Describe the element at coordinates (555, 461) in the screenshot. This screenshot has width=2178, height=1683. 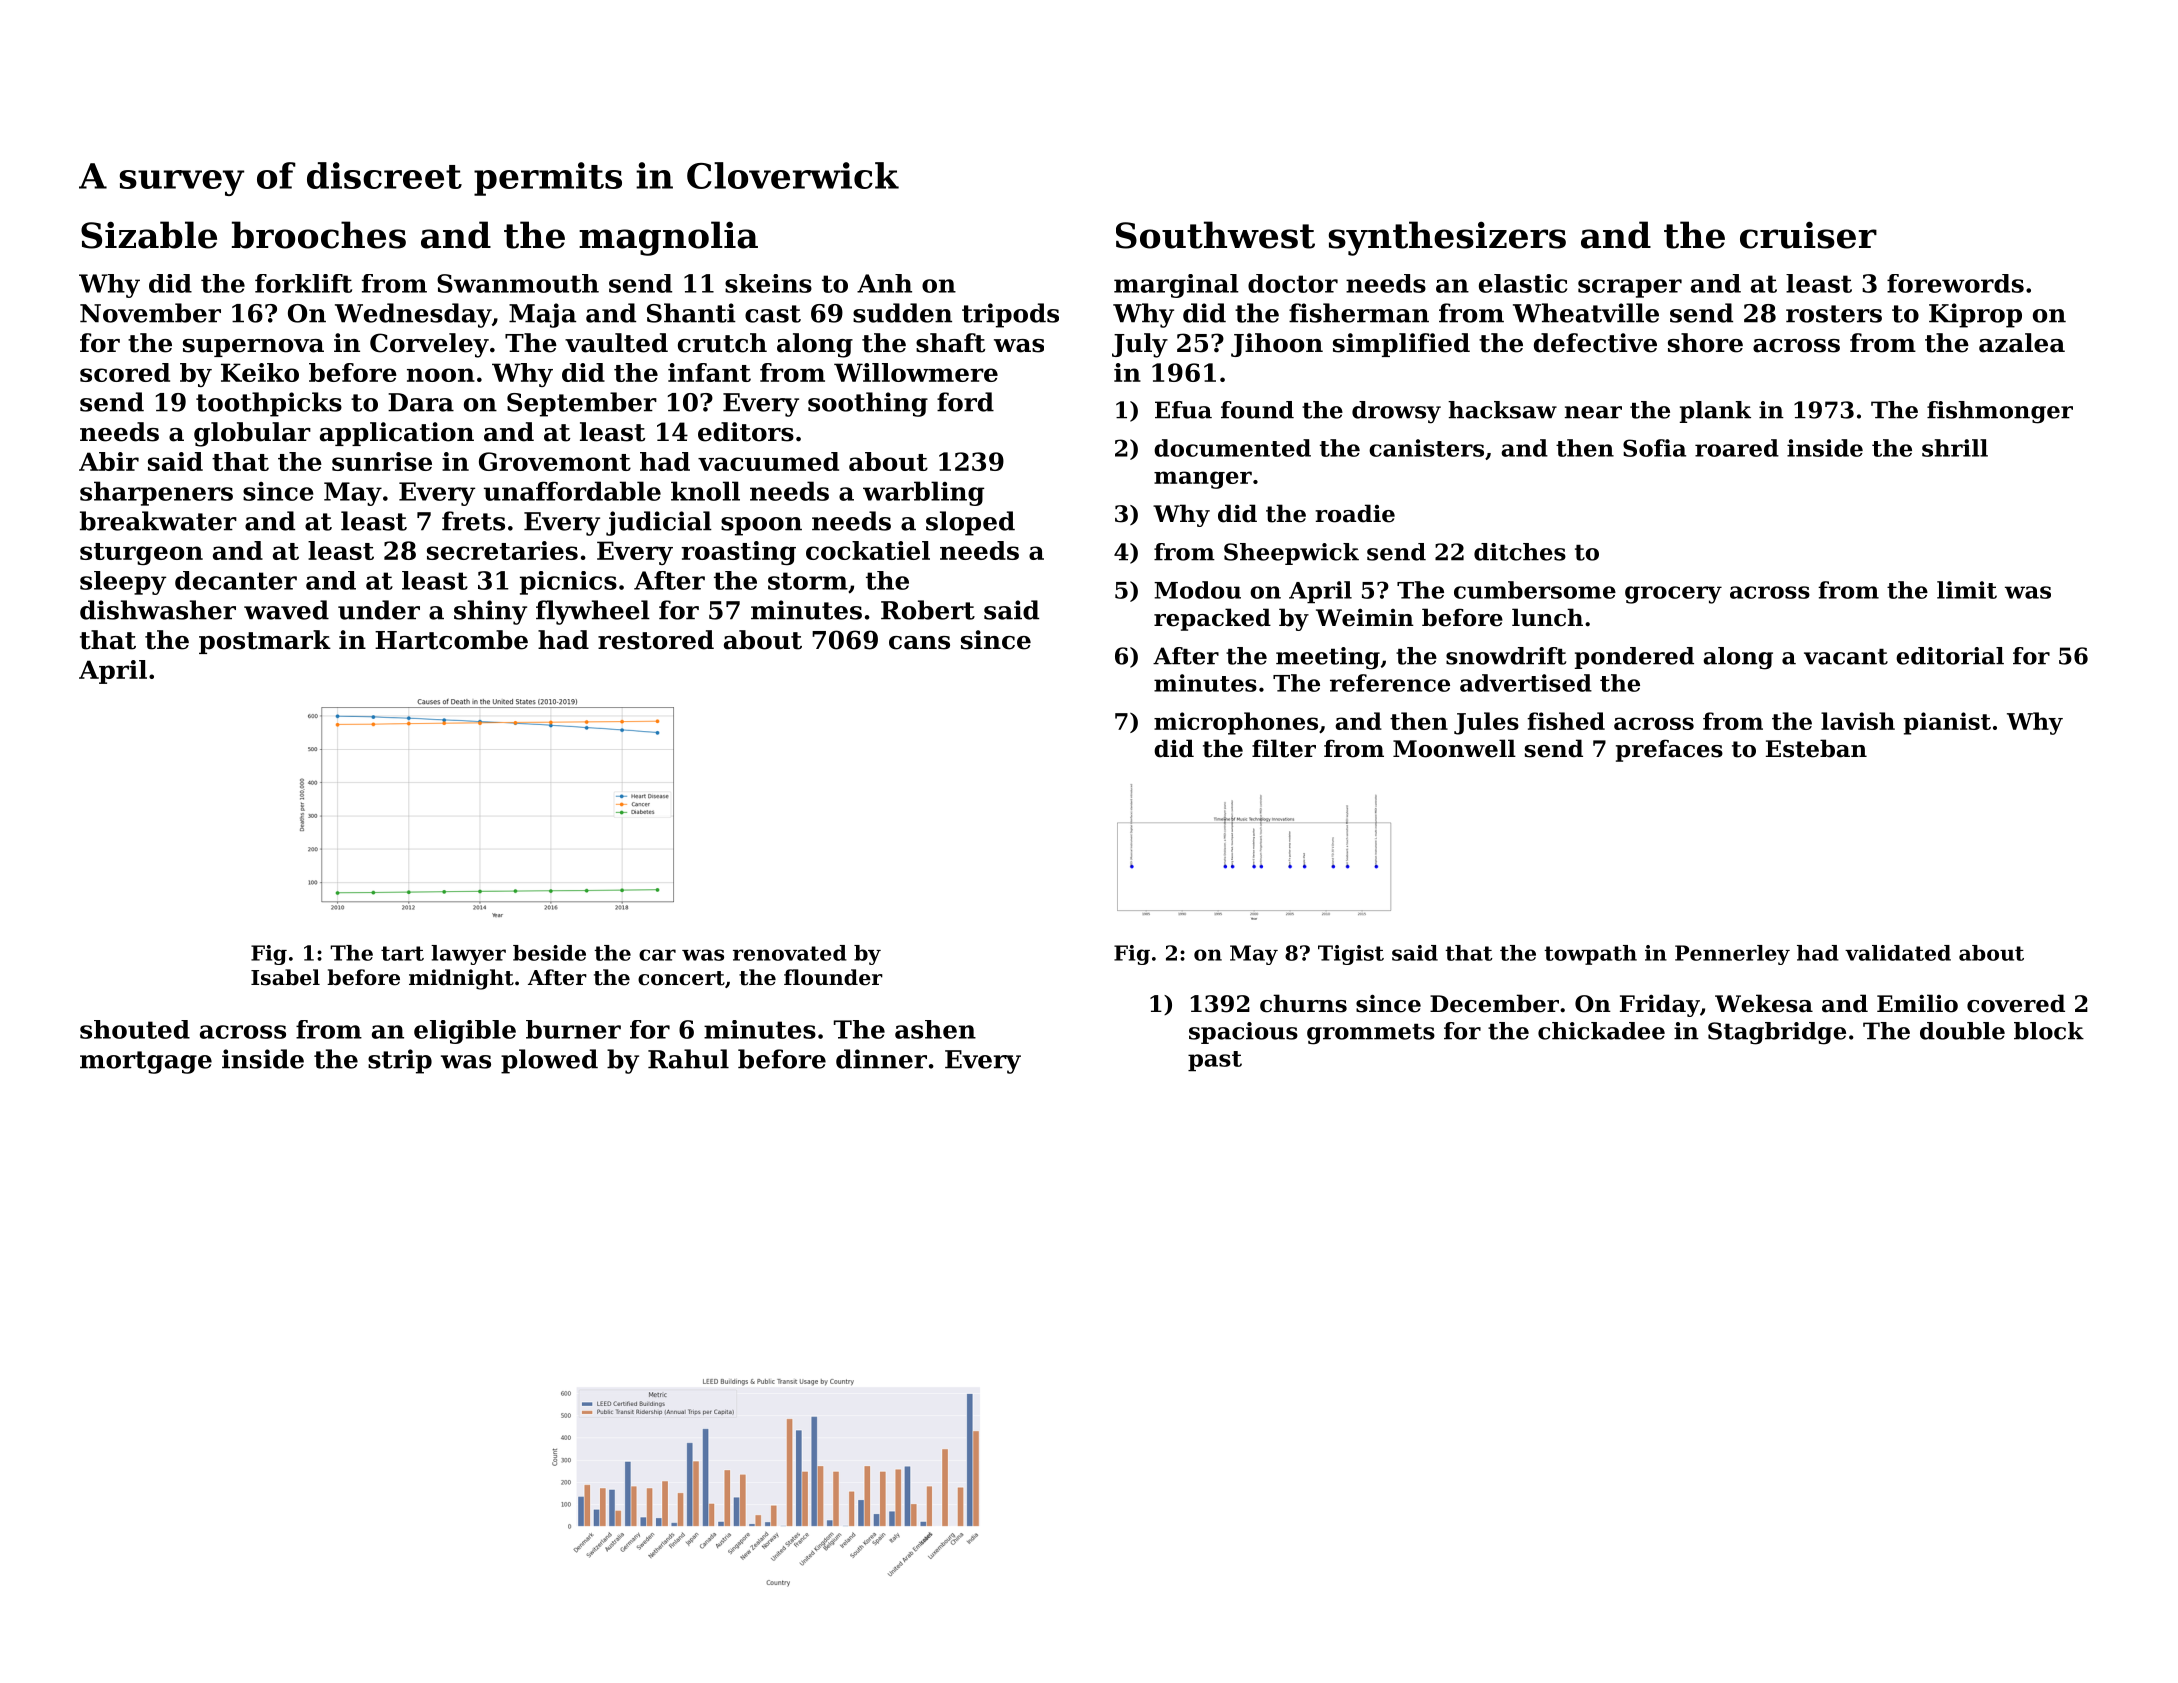
I see `Grovemont` at that location.
